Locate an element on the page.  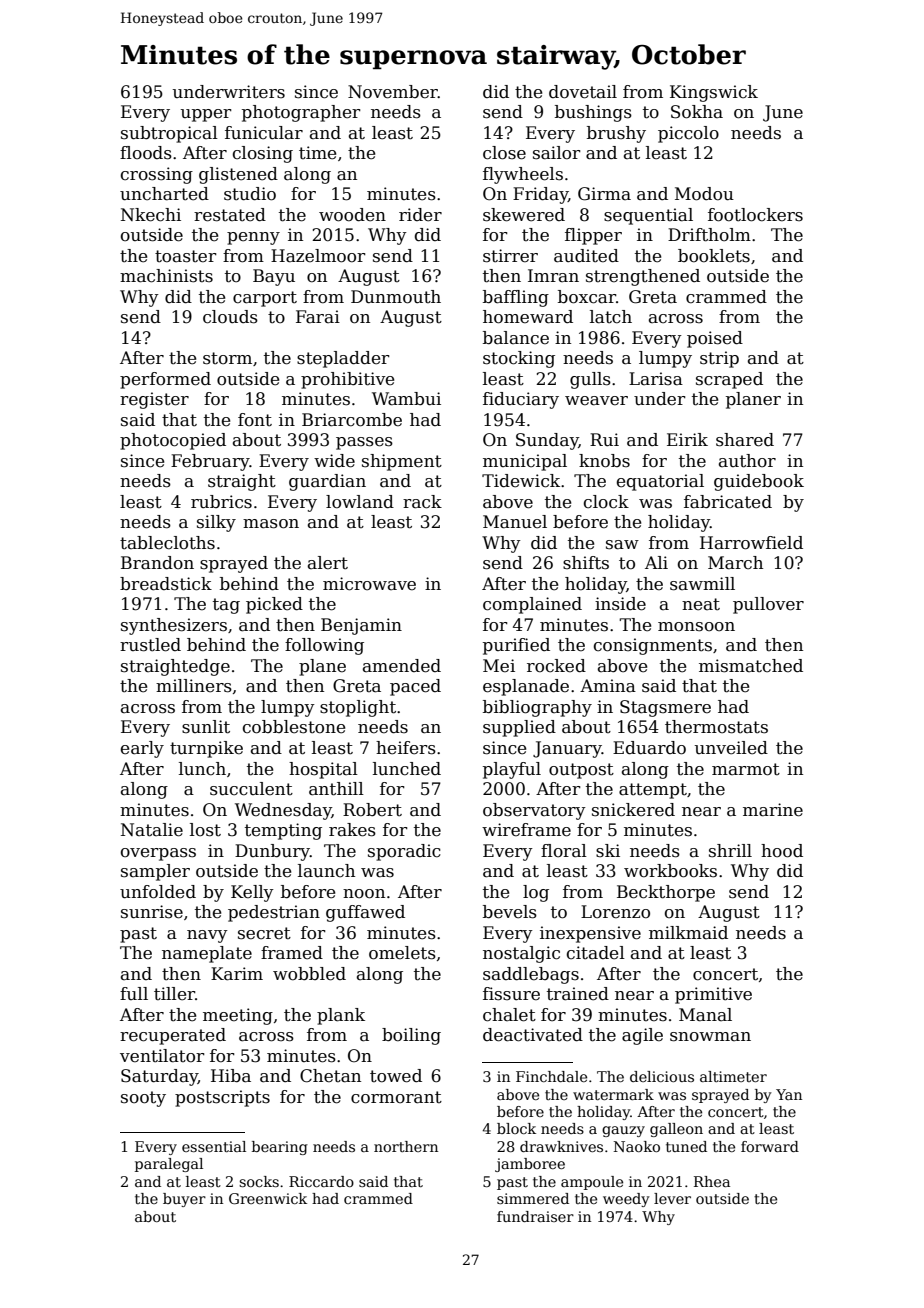
footlockers is located at coordinates (755, 215).
